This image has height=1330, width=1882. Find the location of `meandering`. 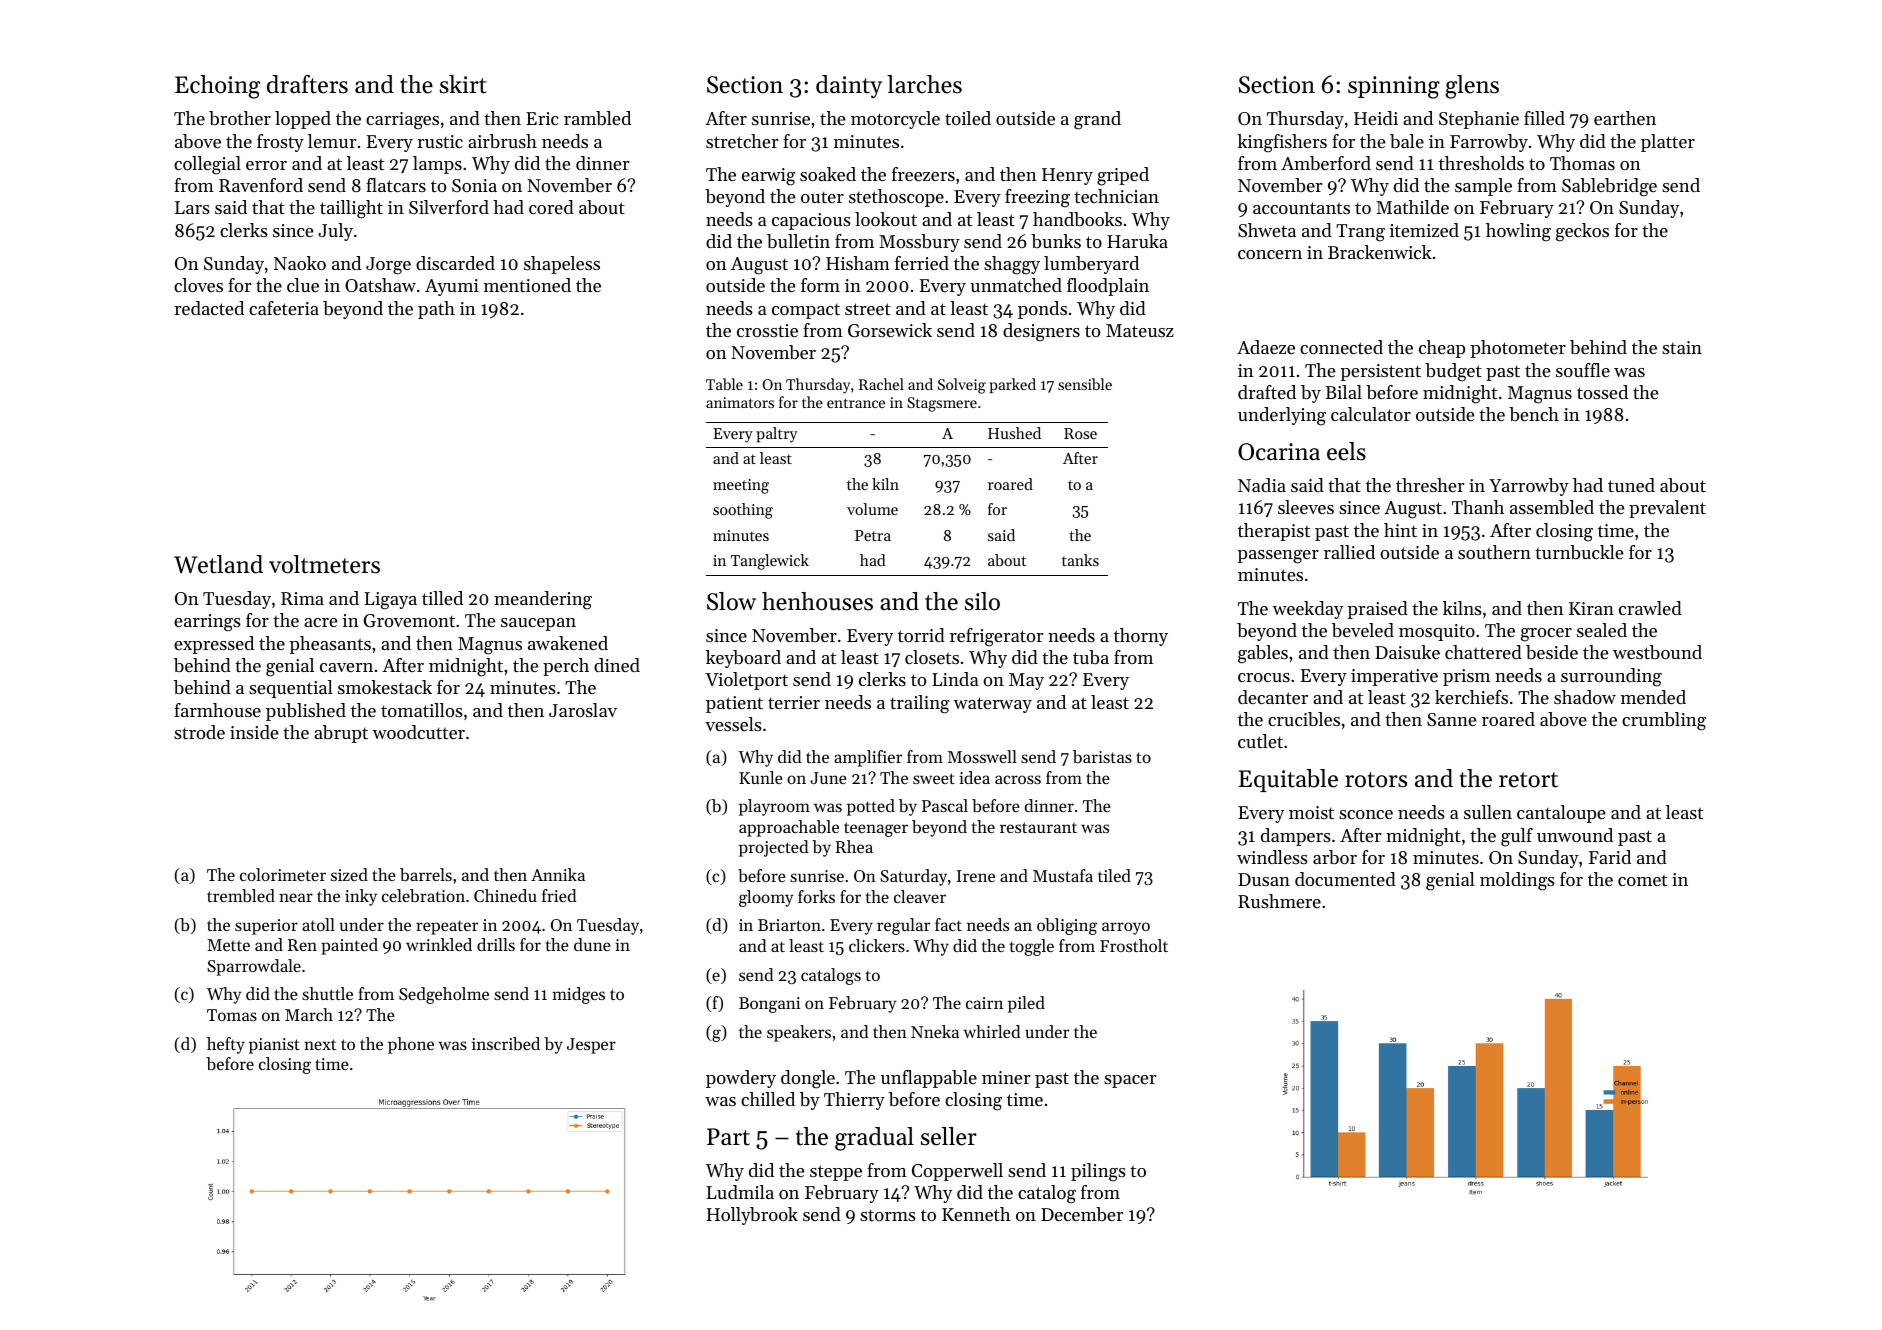

meandering is located at coordinates (543, 600).
